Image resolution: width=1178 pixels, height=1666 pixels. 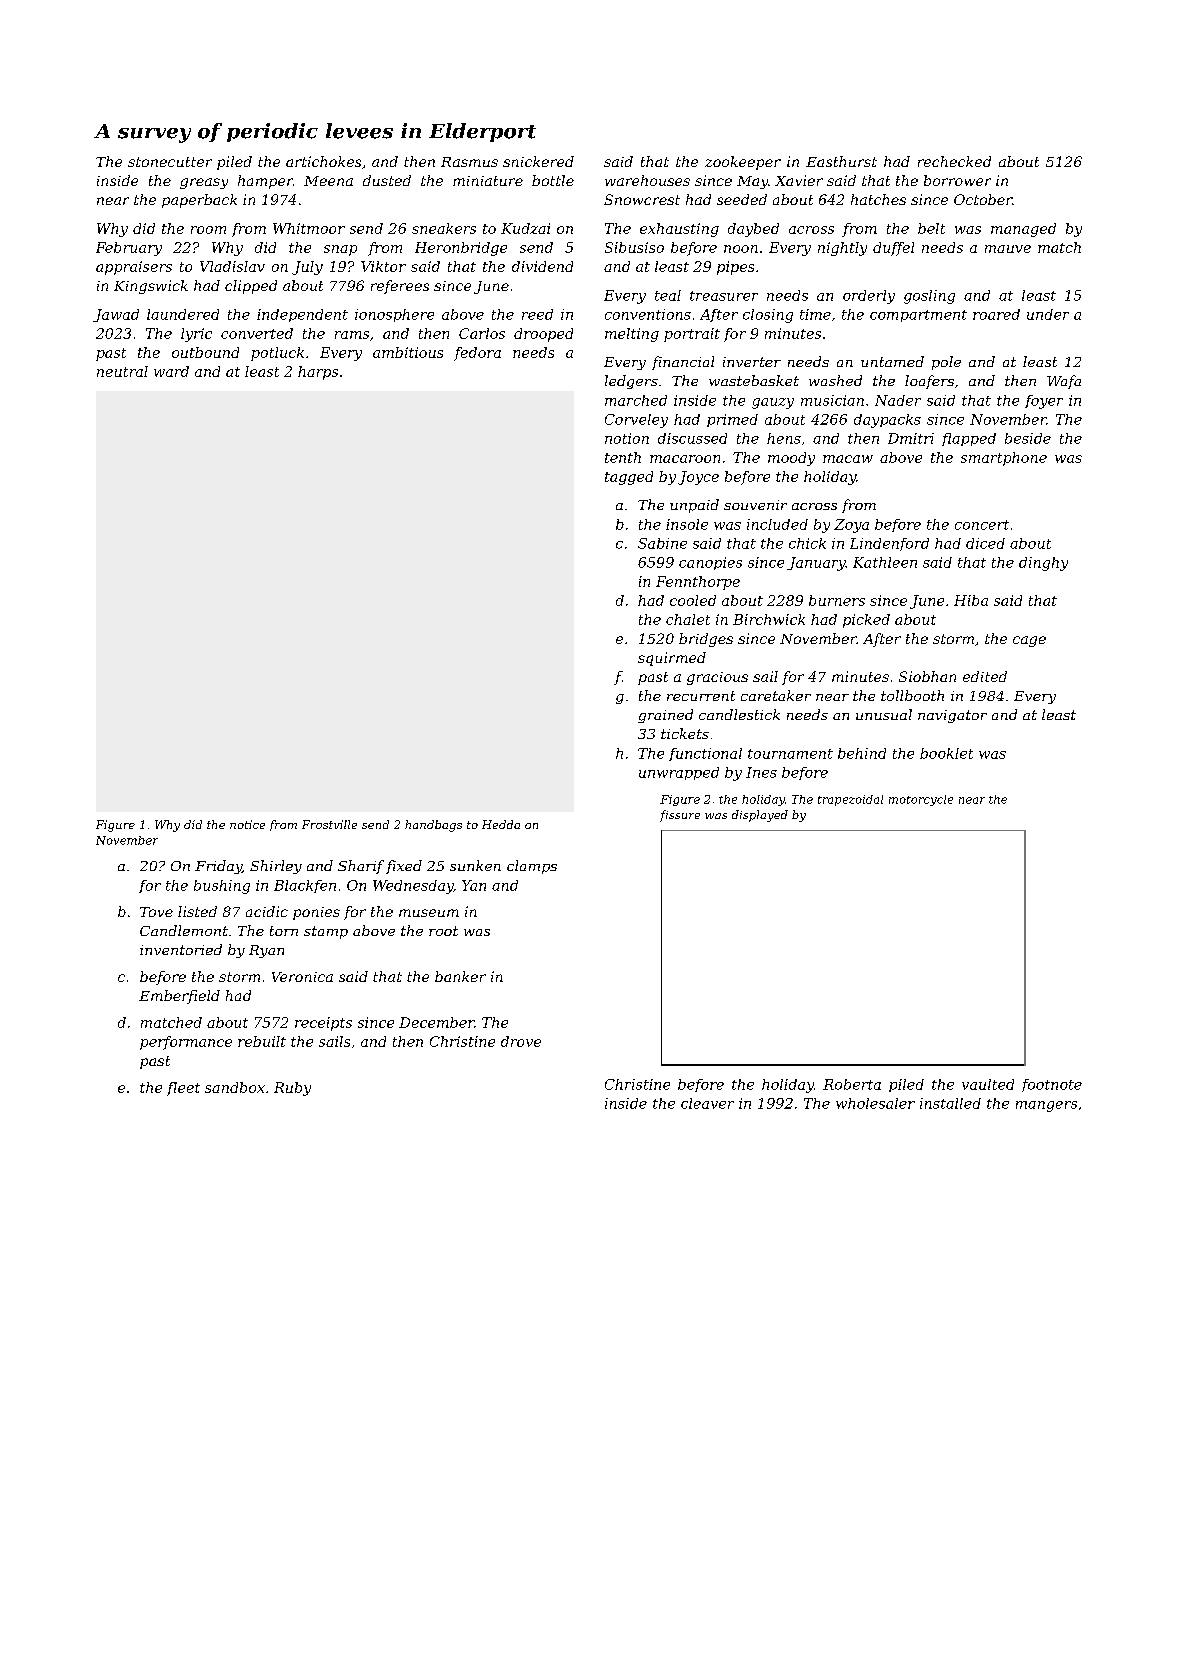 I want to click on dinghy, so click(x=1043, y=564).
